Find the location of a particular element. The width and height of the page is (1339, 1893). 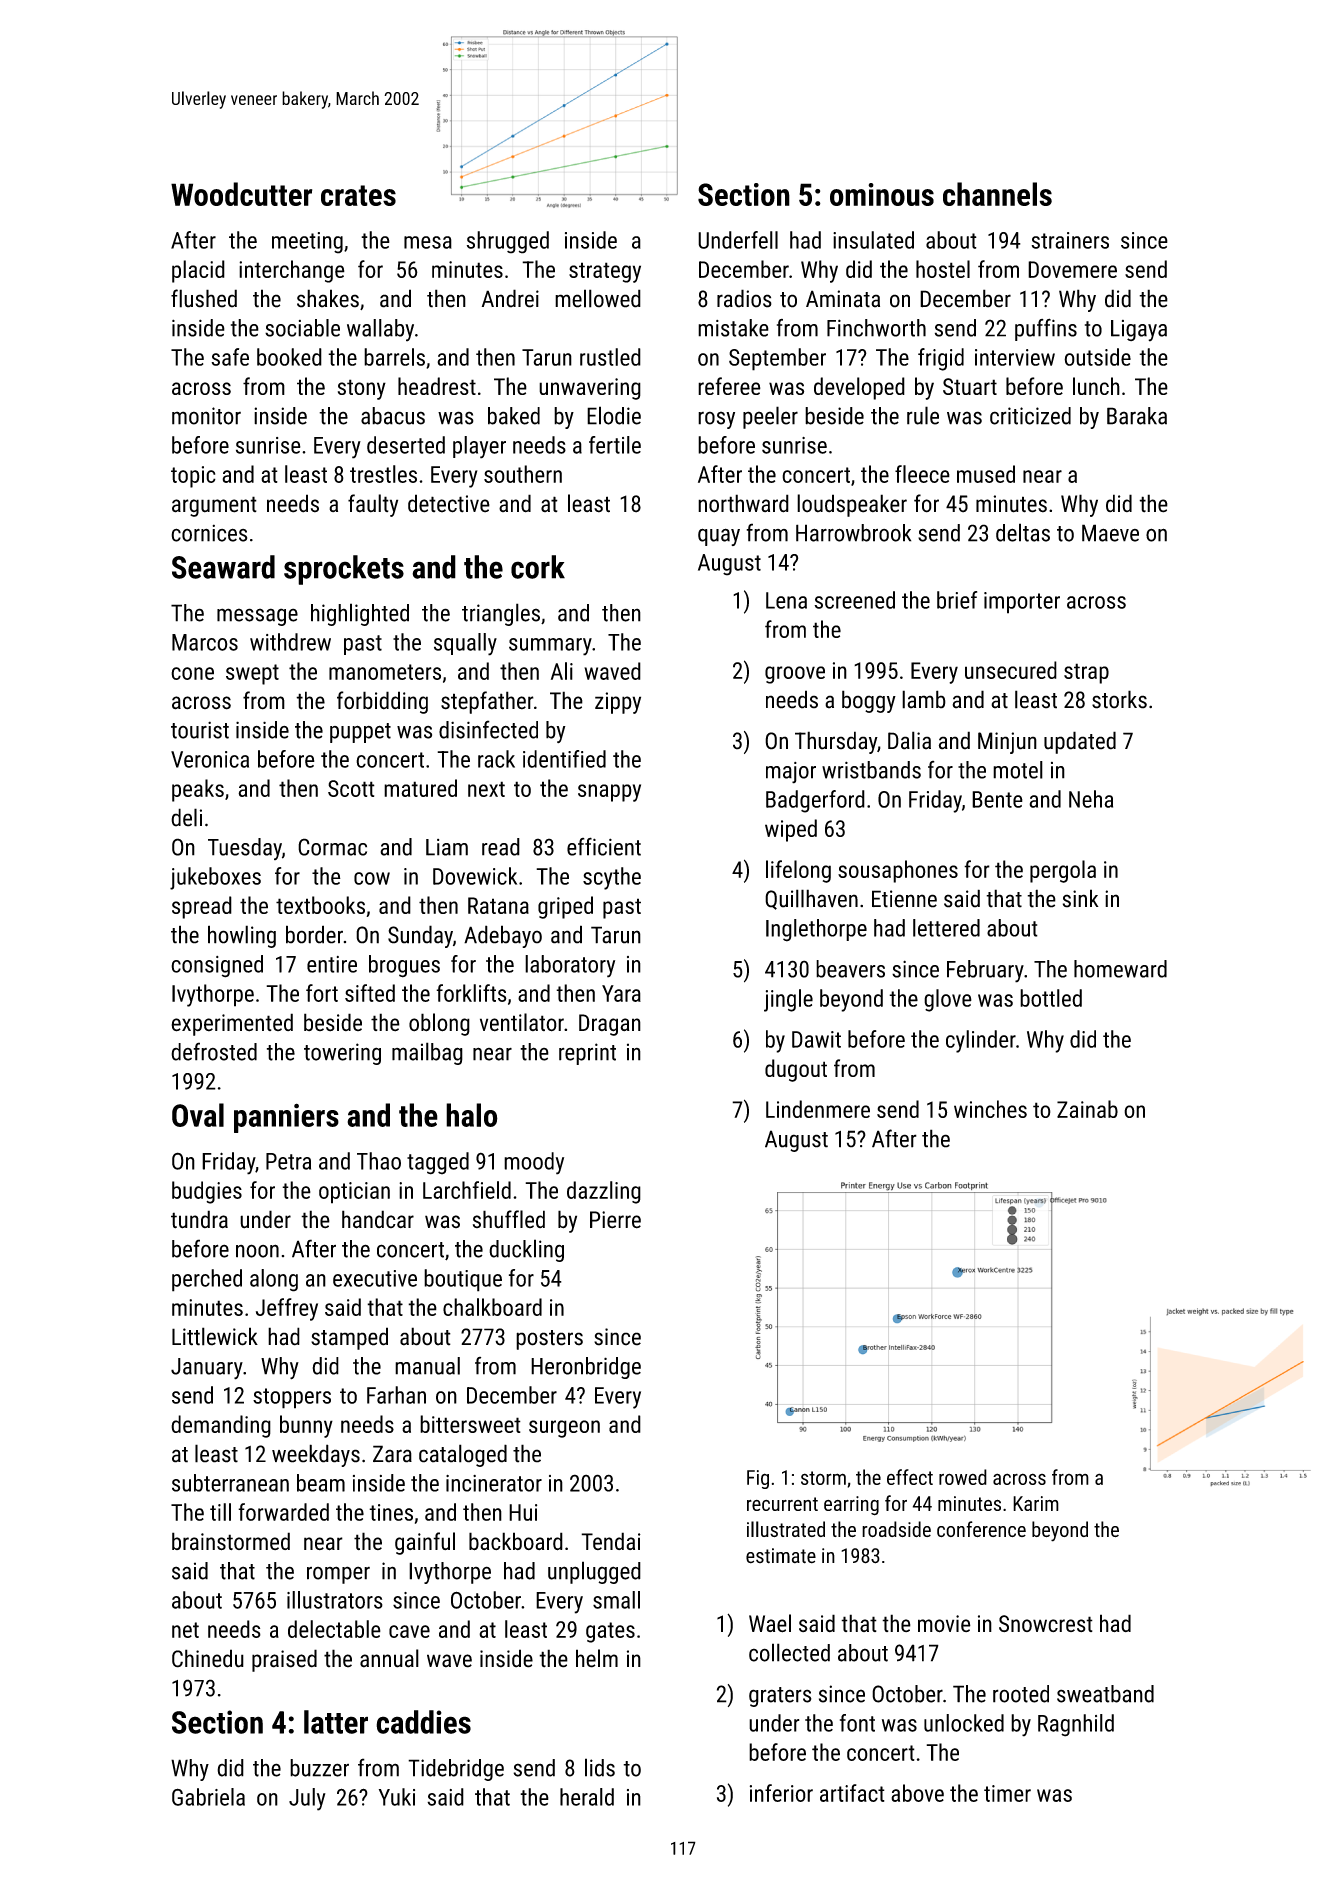

Pierre is located at coordinates (615, 1220).
